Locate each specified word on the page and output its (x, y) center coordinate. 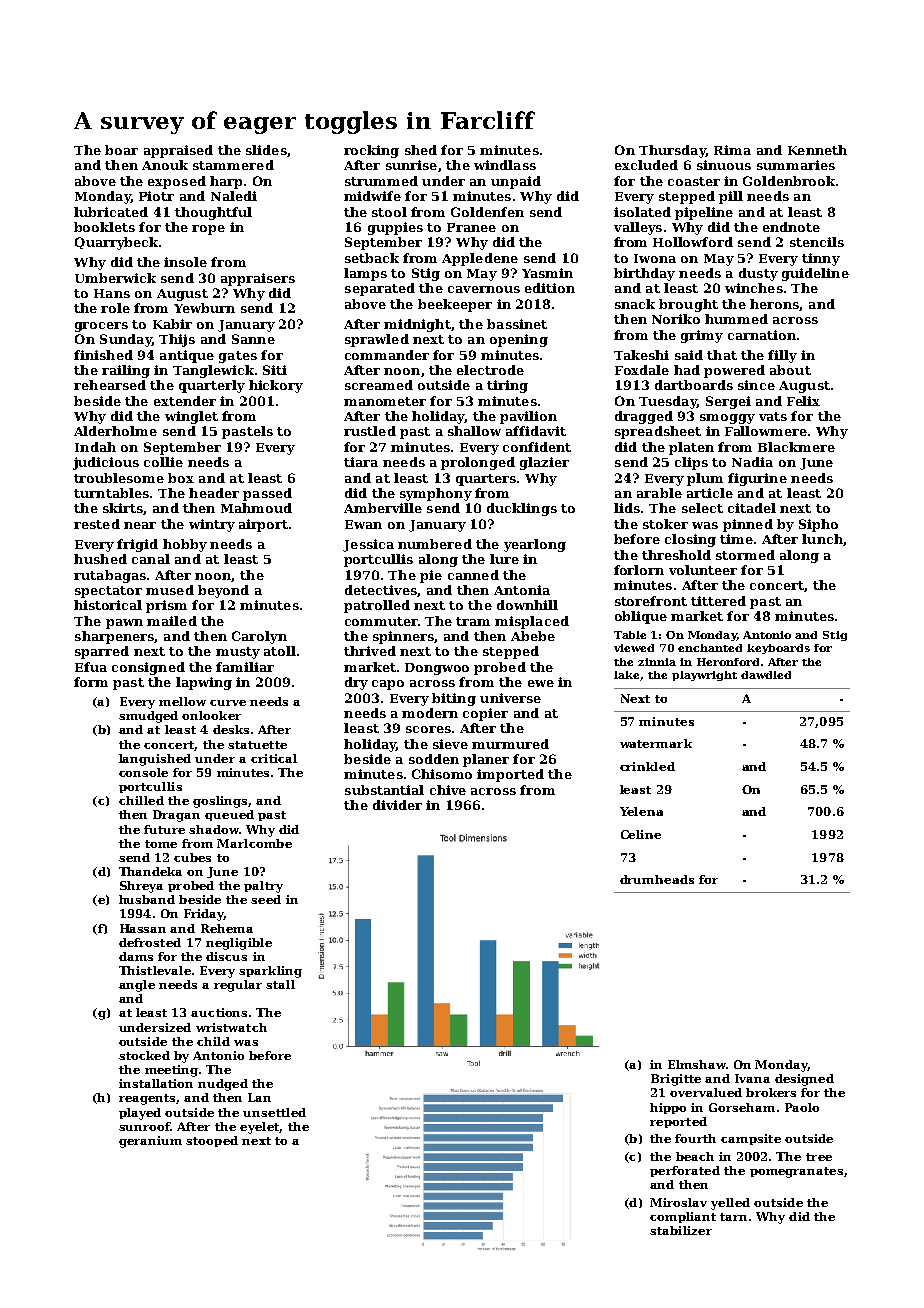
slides (266, 150)
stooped (212, 1141)
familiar (245, 667)
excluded (646, 165)
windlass (505, 165)
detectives (381, 590)
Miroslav (678, 1202)
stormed (745, 555)
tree (819, 1157)
